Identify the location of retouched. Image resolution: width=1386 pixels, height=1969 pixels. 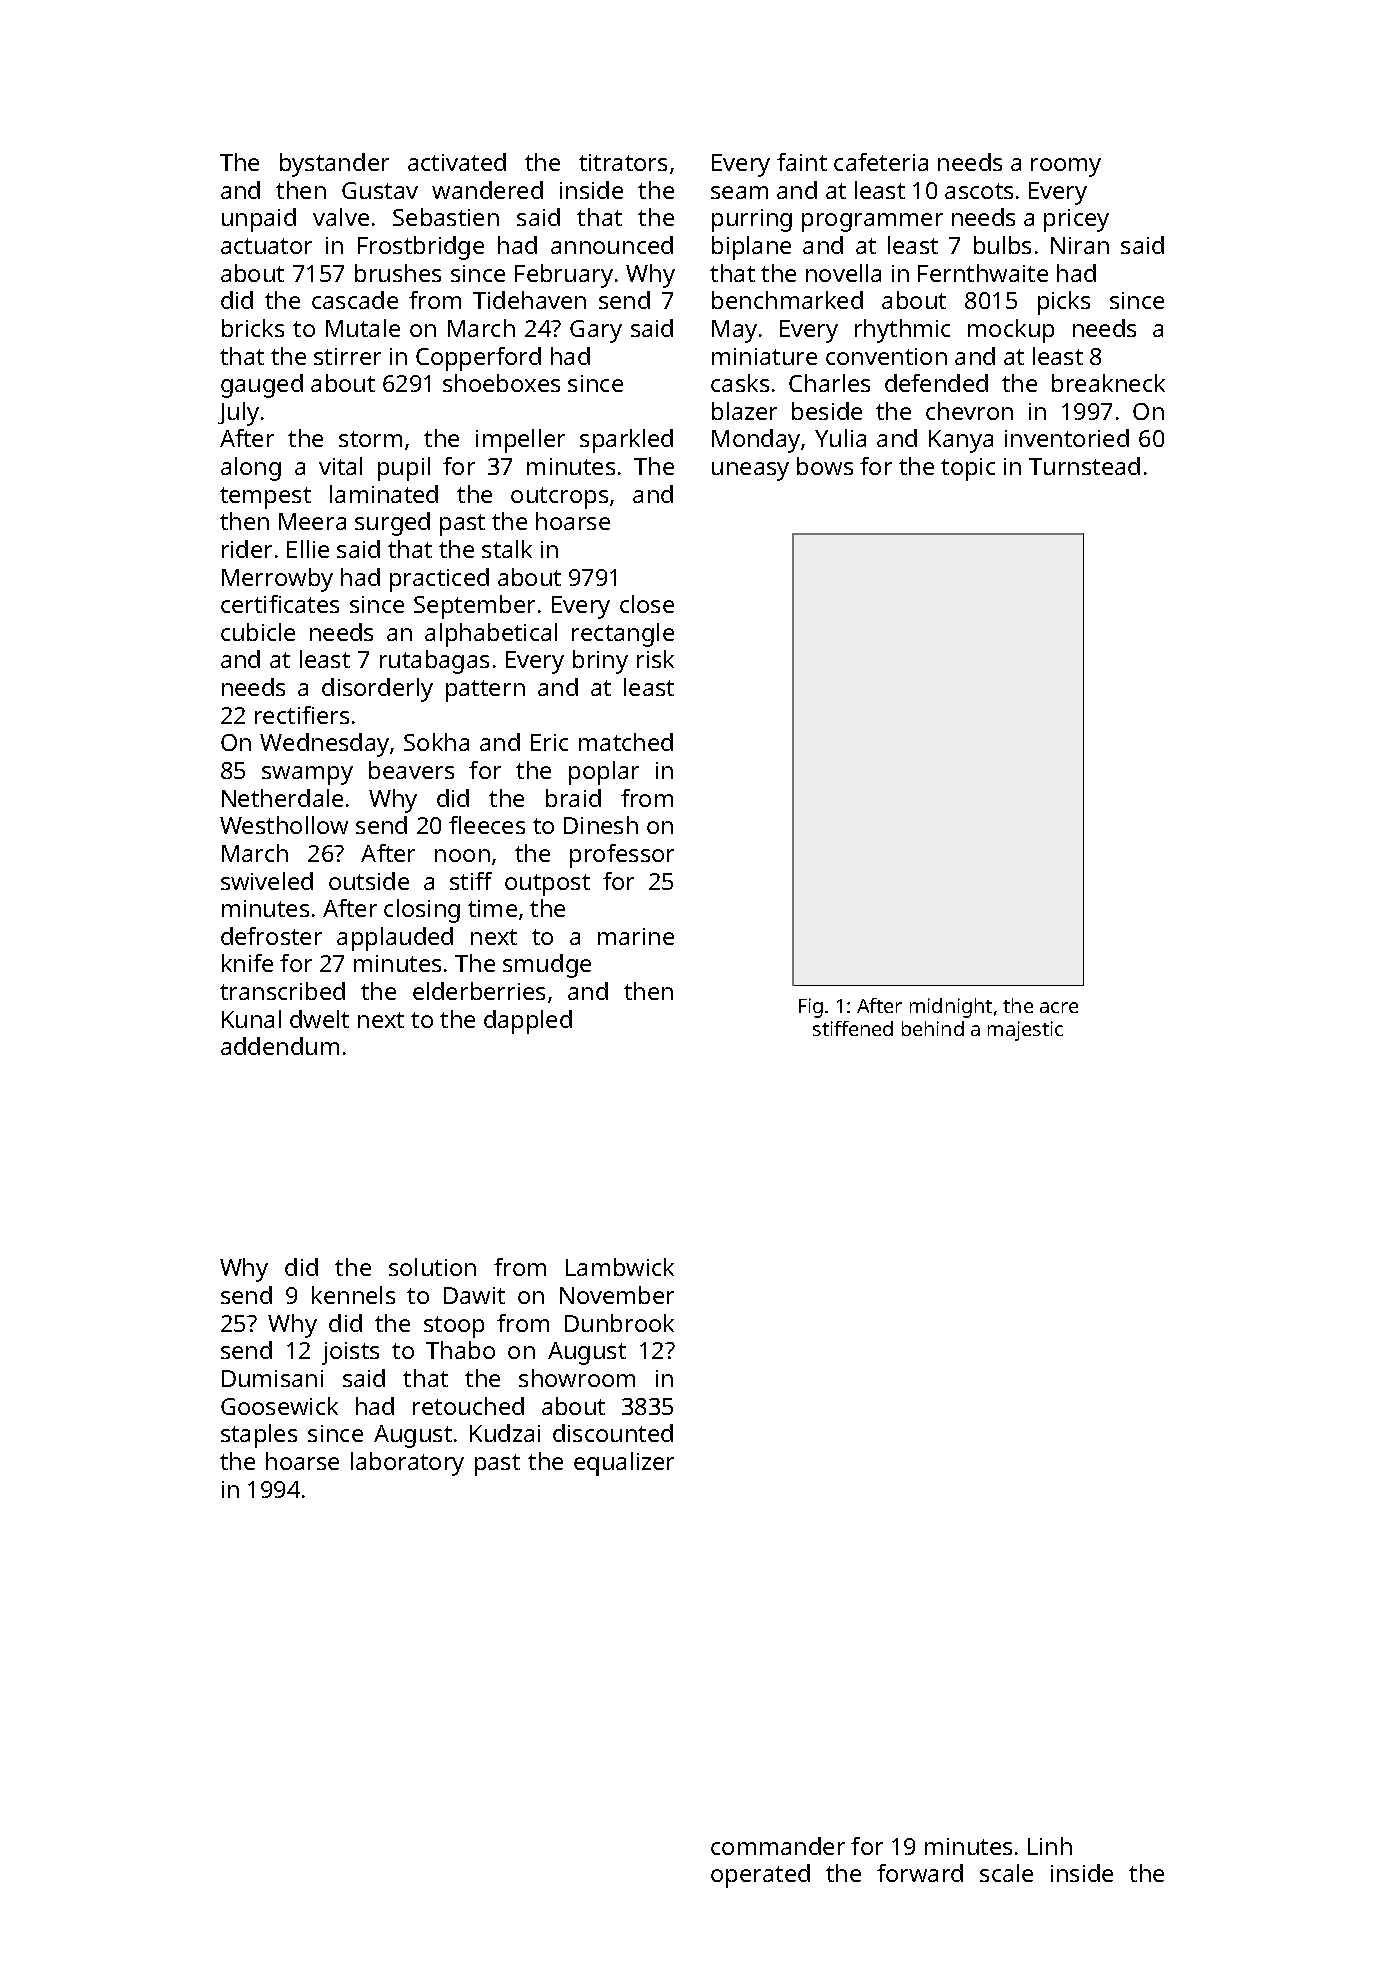
(468, 1406).
